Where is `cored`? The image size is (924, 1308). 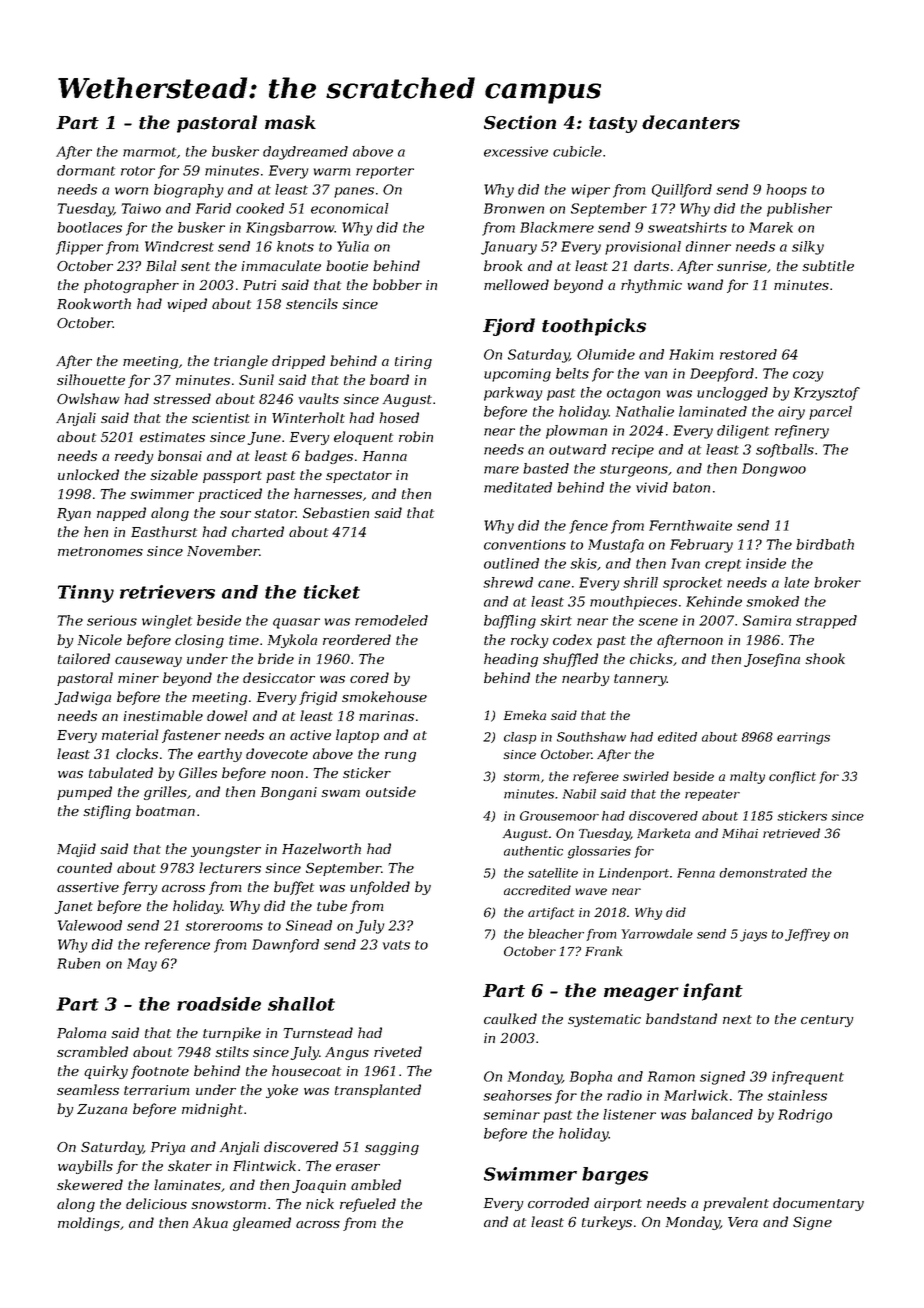
cored is located at coordinates (369, 677).
